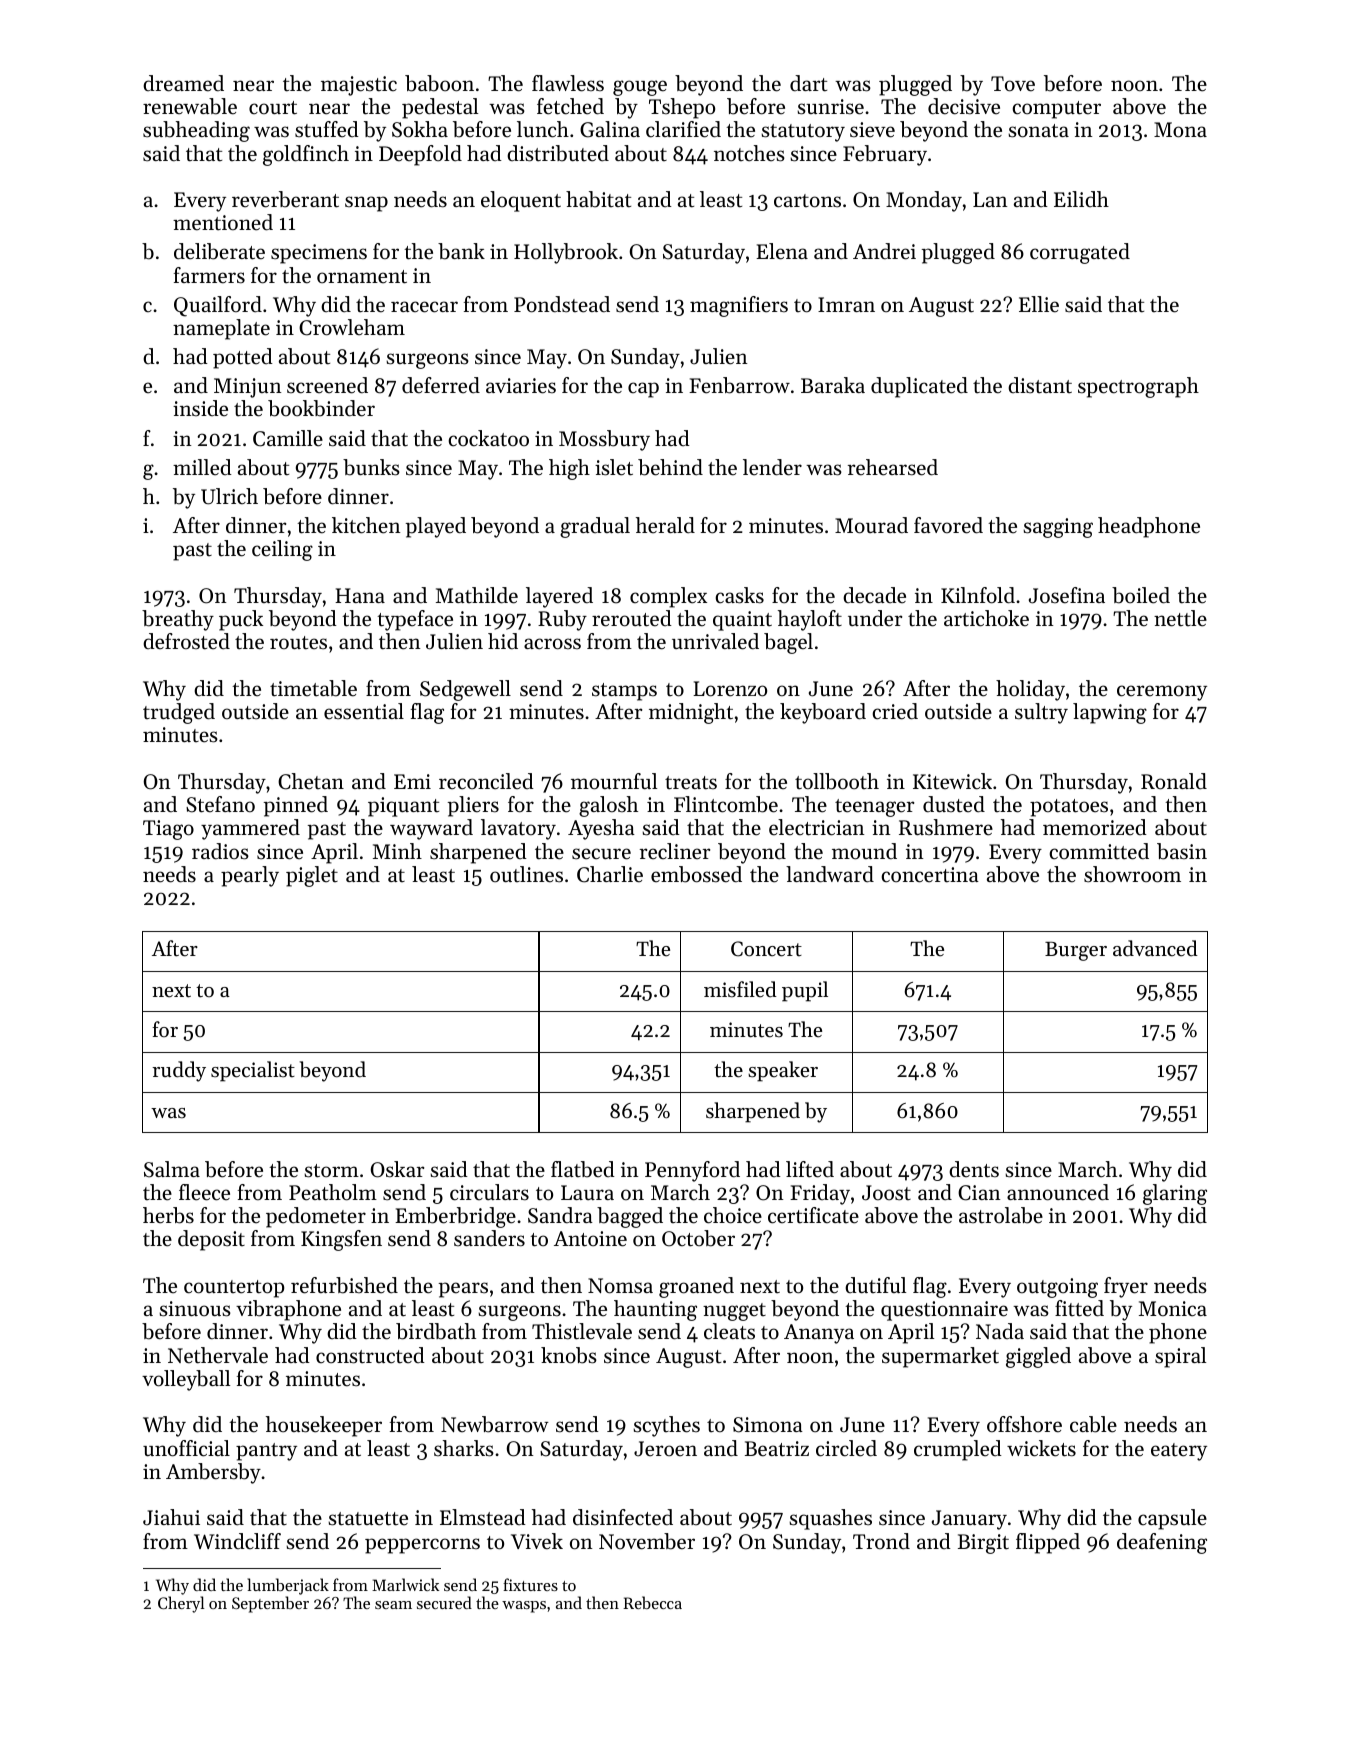  I want to click on Hollybrook, so click(566, 253).
